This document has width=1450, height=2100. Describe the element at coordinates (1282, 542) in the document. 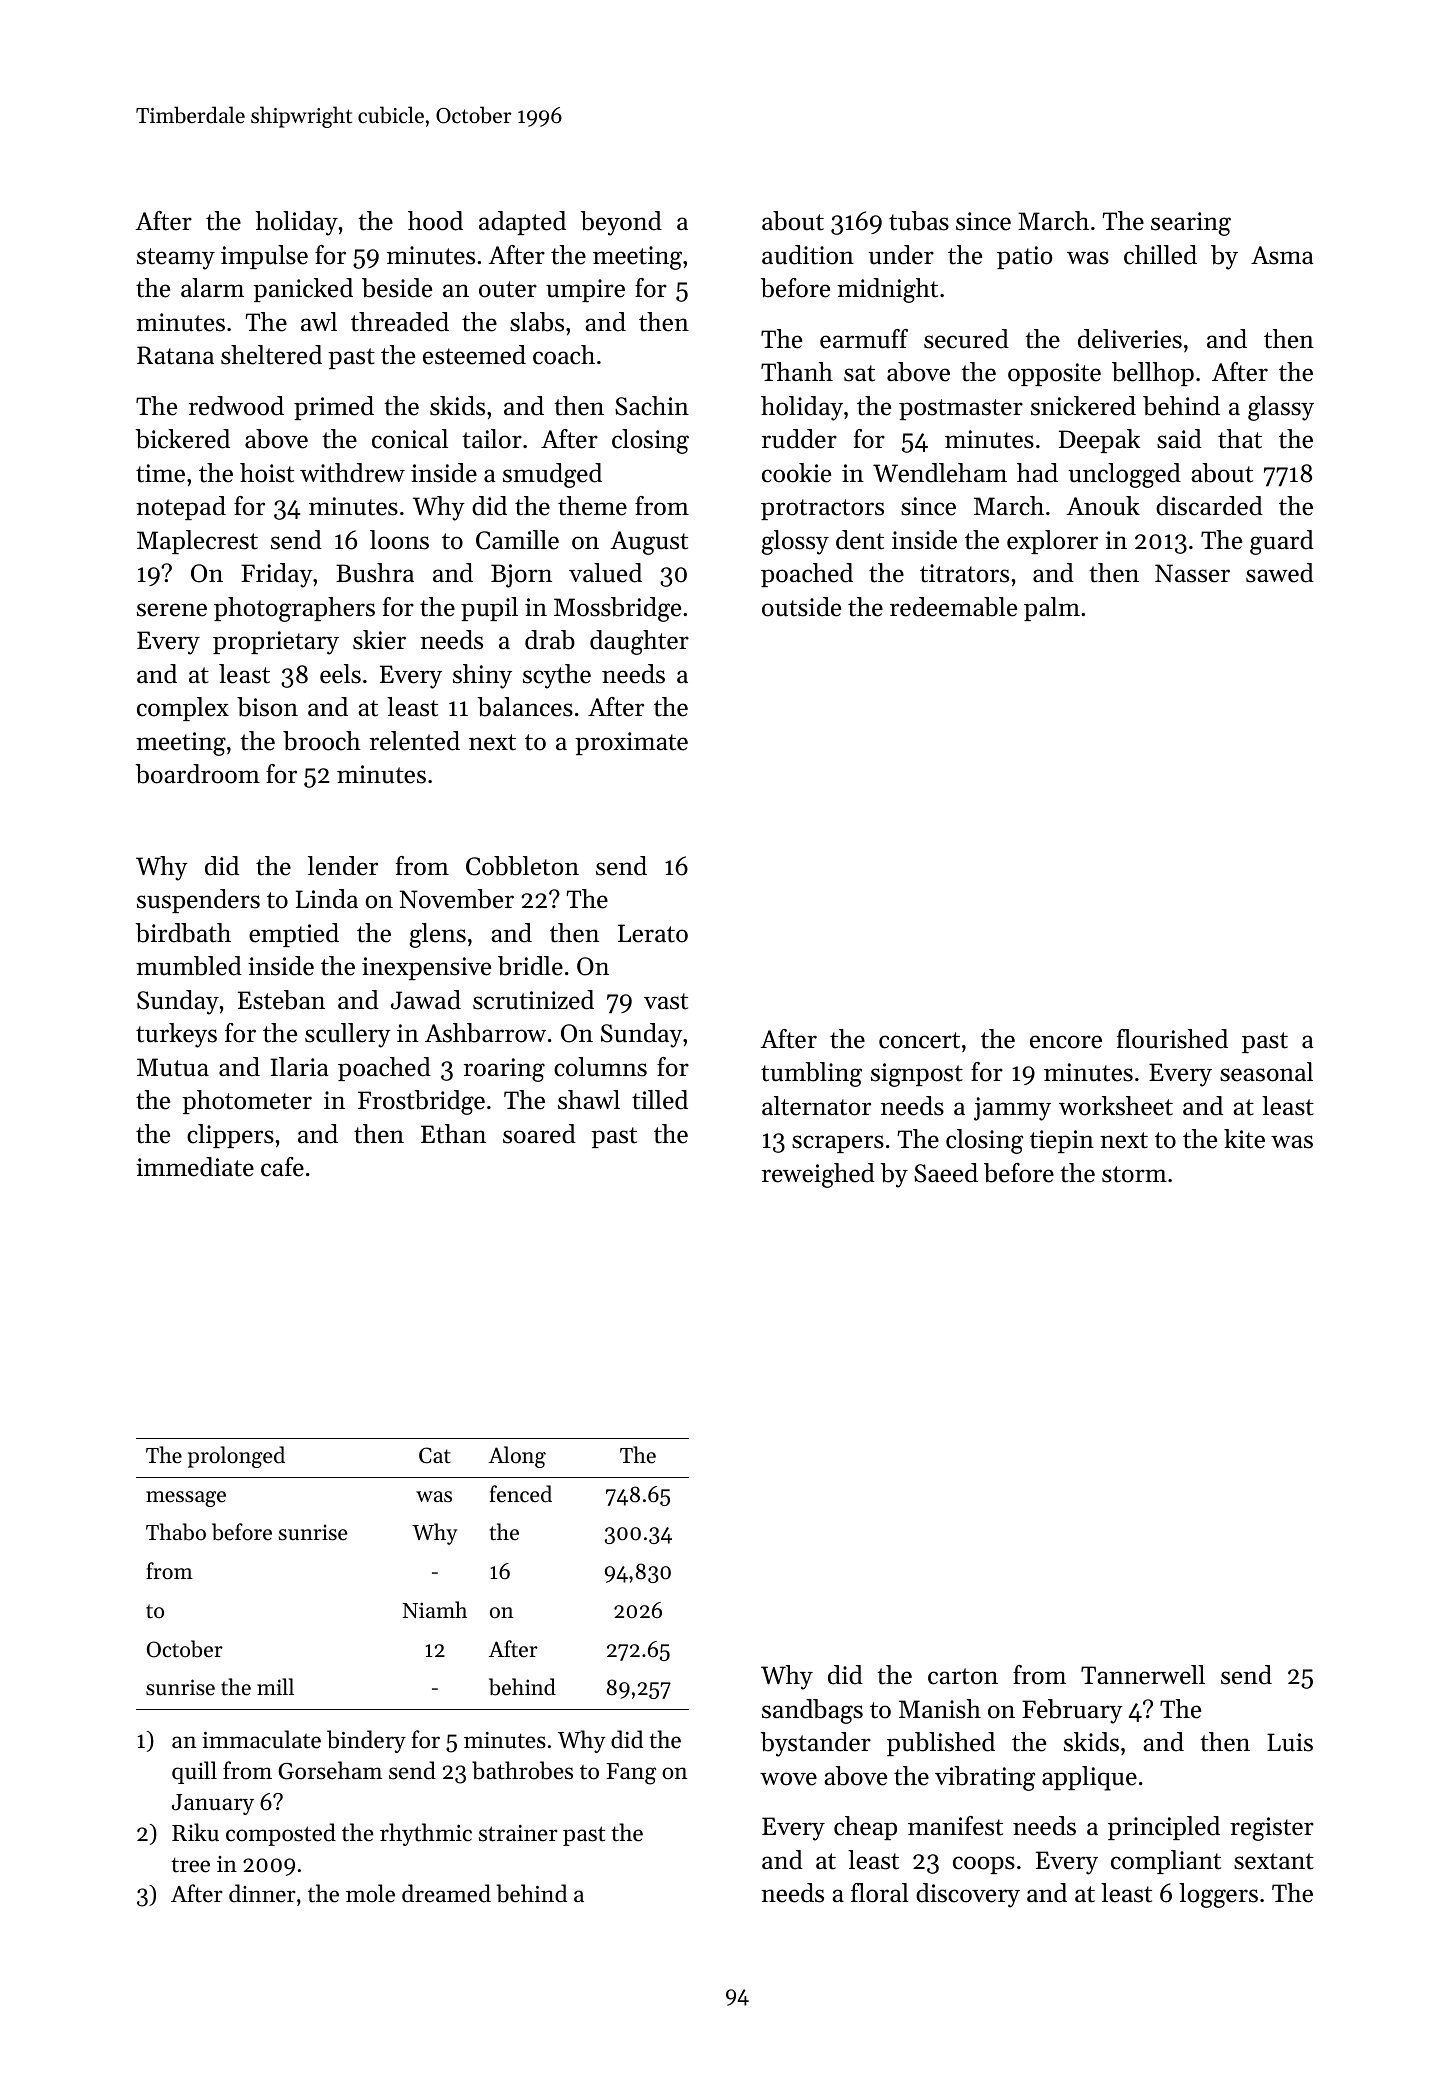

I see `guard` at that location.
